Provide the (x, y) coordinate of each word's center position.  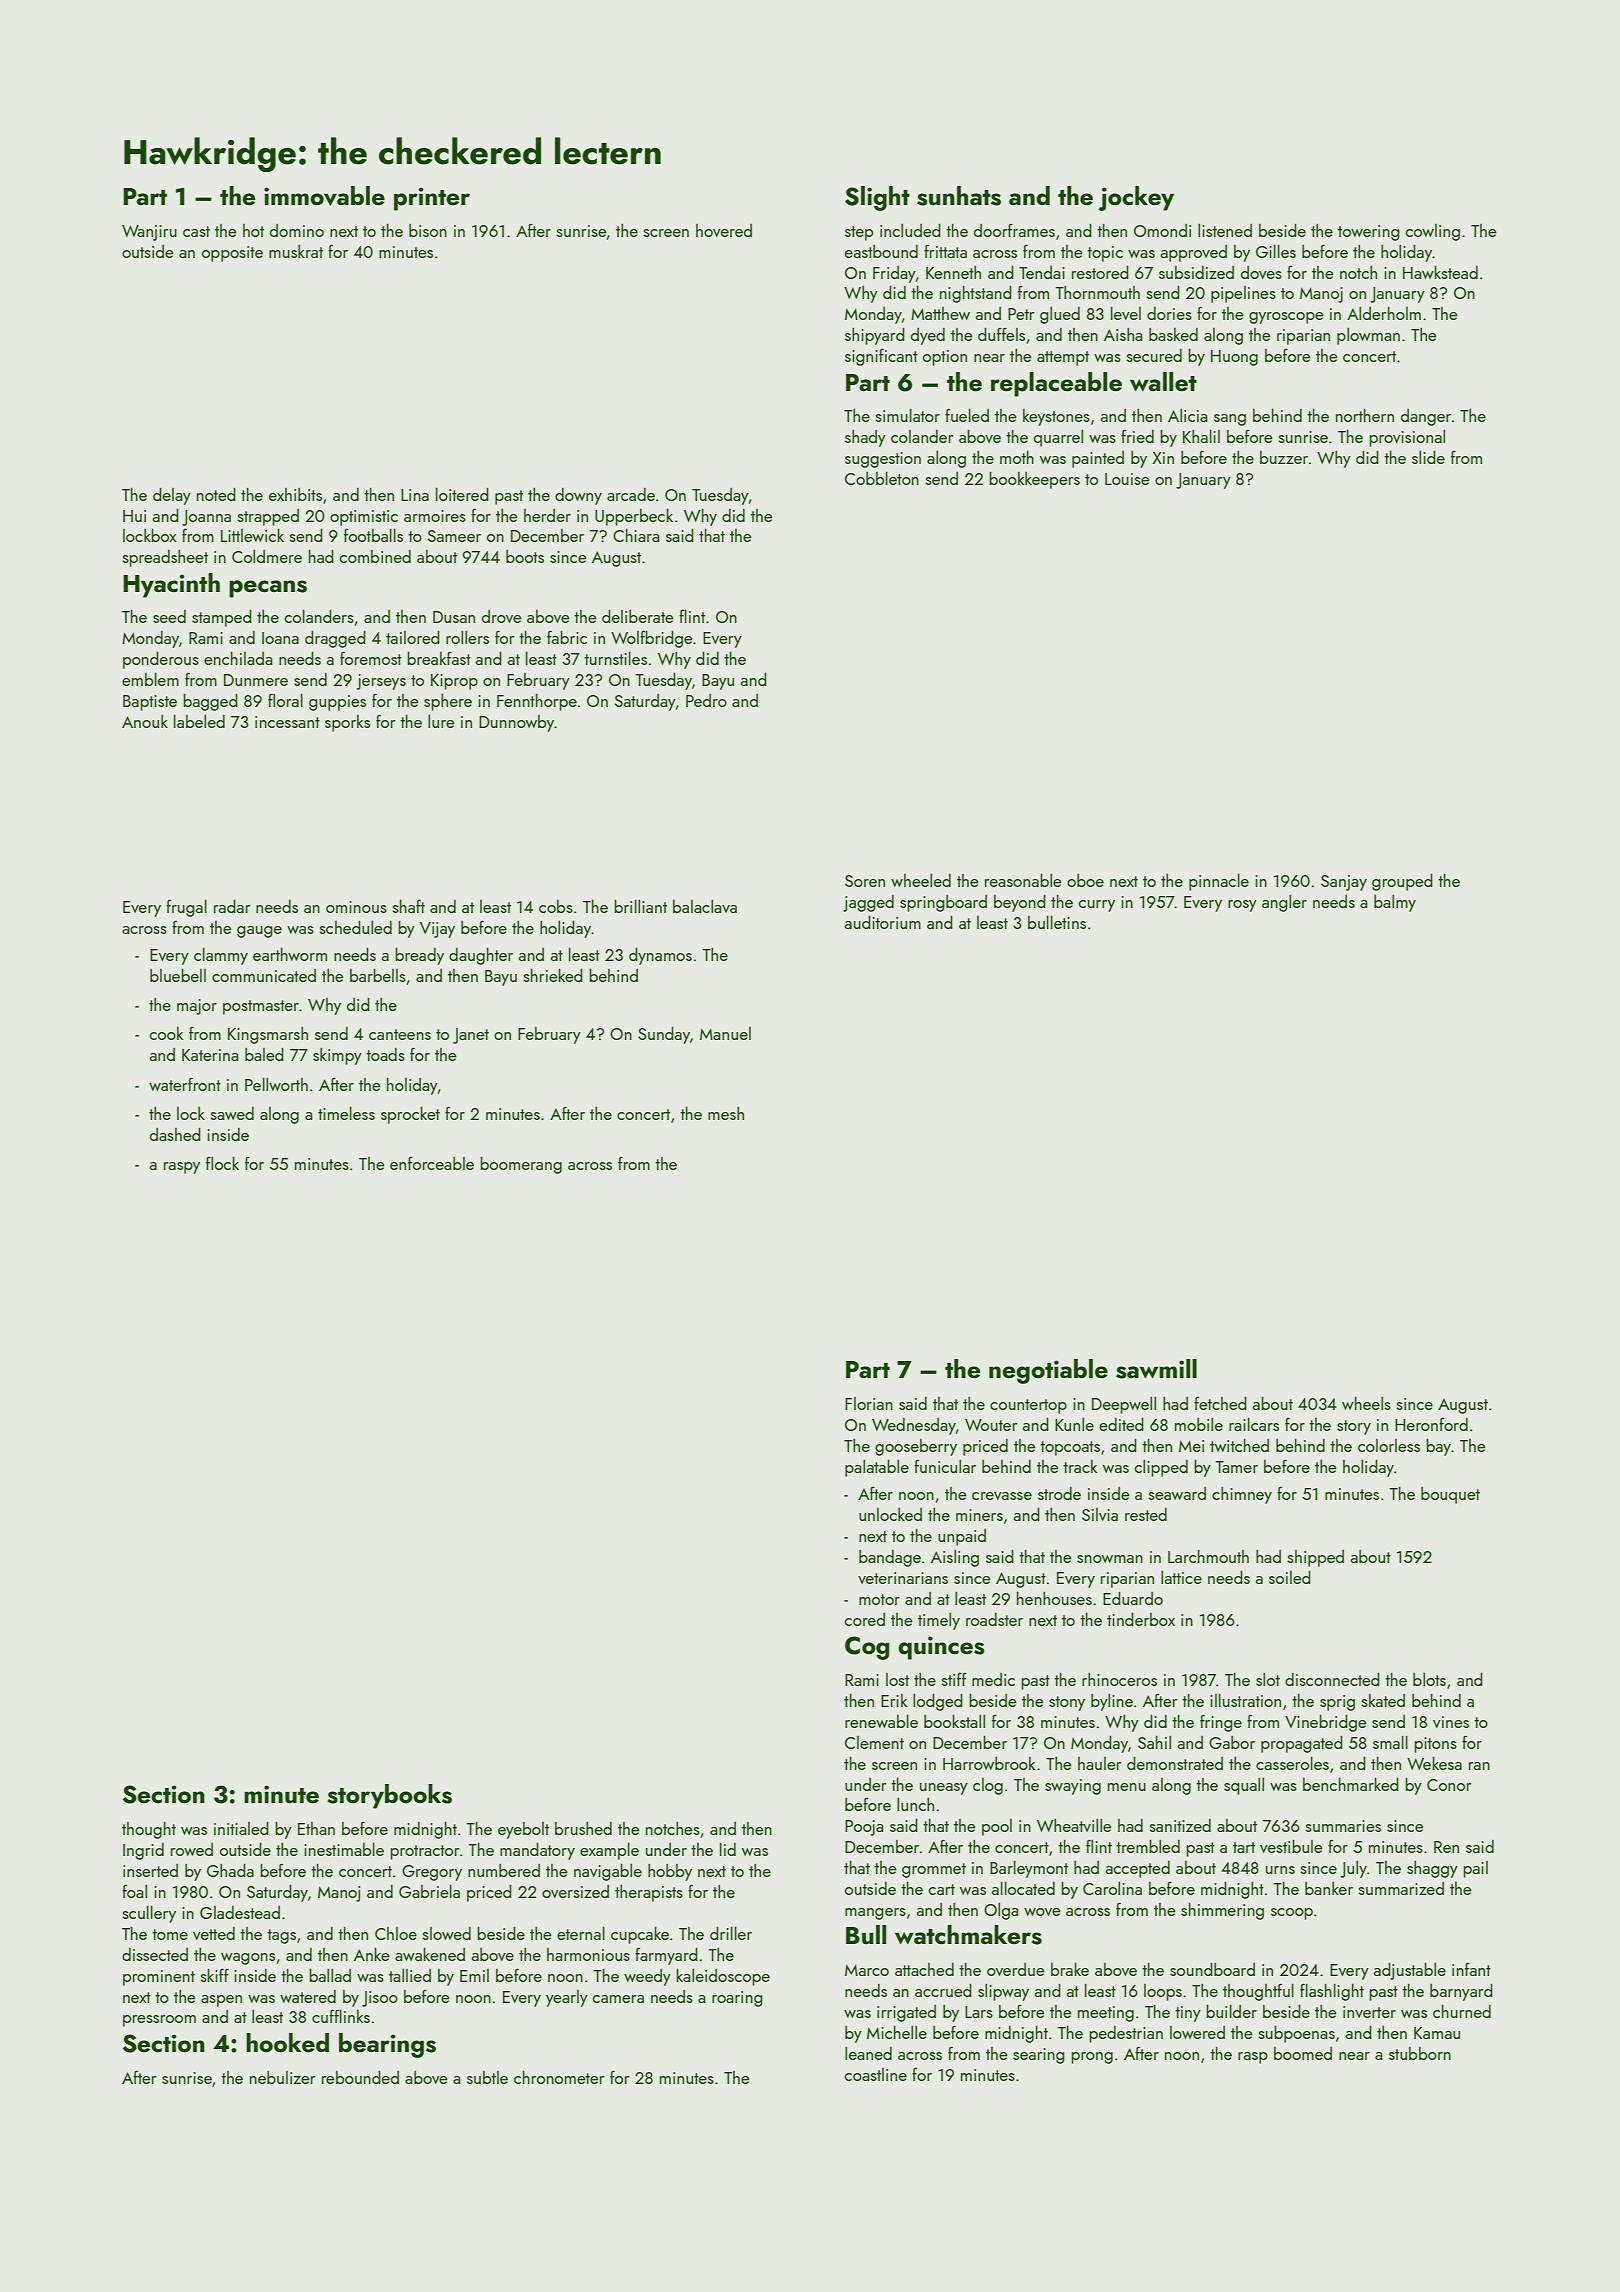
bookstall (954, 1721)
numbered (504, 1870)
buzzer (1284, 457)
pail (1475, 1869)
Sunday (664, 1035)
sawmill (1156, 1369)
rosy (1242, 906)
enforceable (432, 1163)
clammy (221, 956)
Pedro (706, 700)
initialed (241, 1828)
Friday (894, 274)
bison (428, 230)
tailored (413, 637)
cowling (1433, 232)
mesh (726, 1113)
